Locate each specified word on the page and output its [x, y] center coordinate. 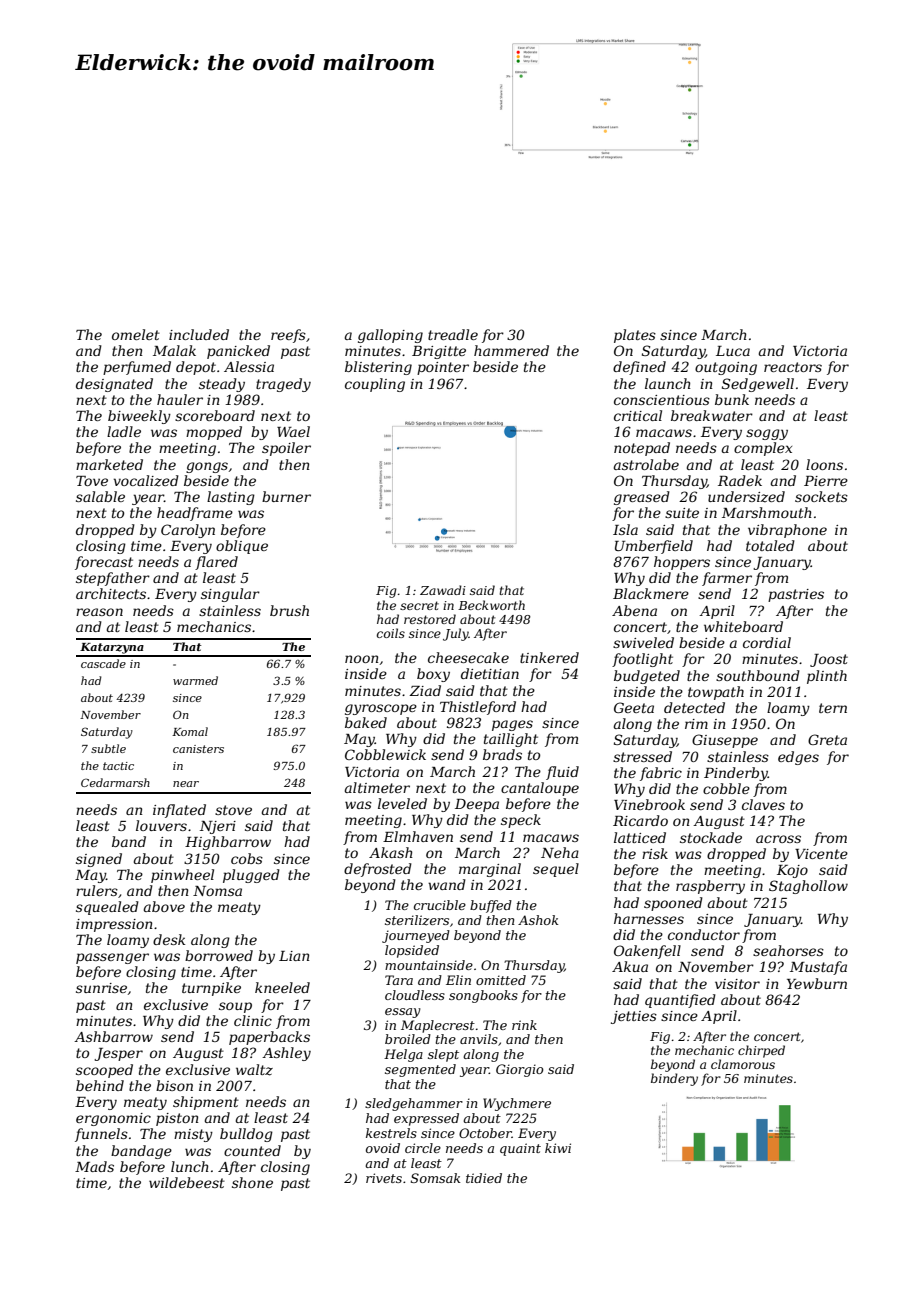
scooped [104, 1071]
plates [635, 336]
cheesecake [468, 657]
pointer [443, 368]
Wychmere [517, 1104]
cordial [767, 642]
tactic [118, 766]
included [199, 334]
